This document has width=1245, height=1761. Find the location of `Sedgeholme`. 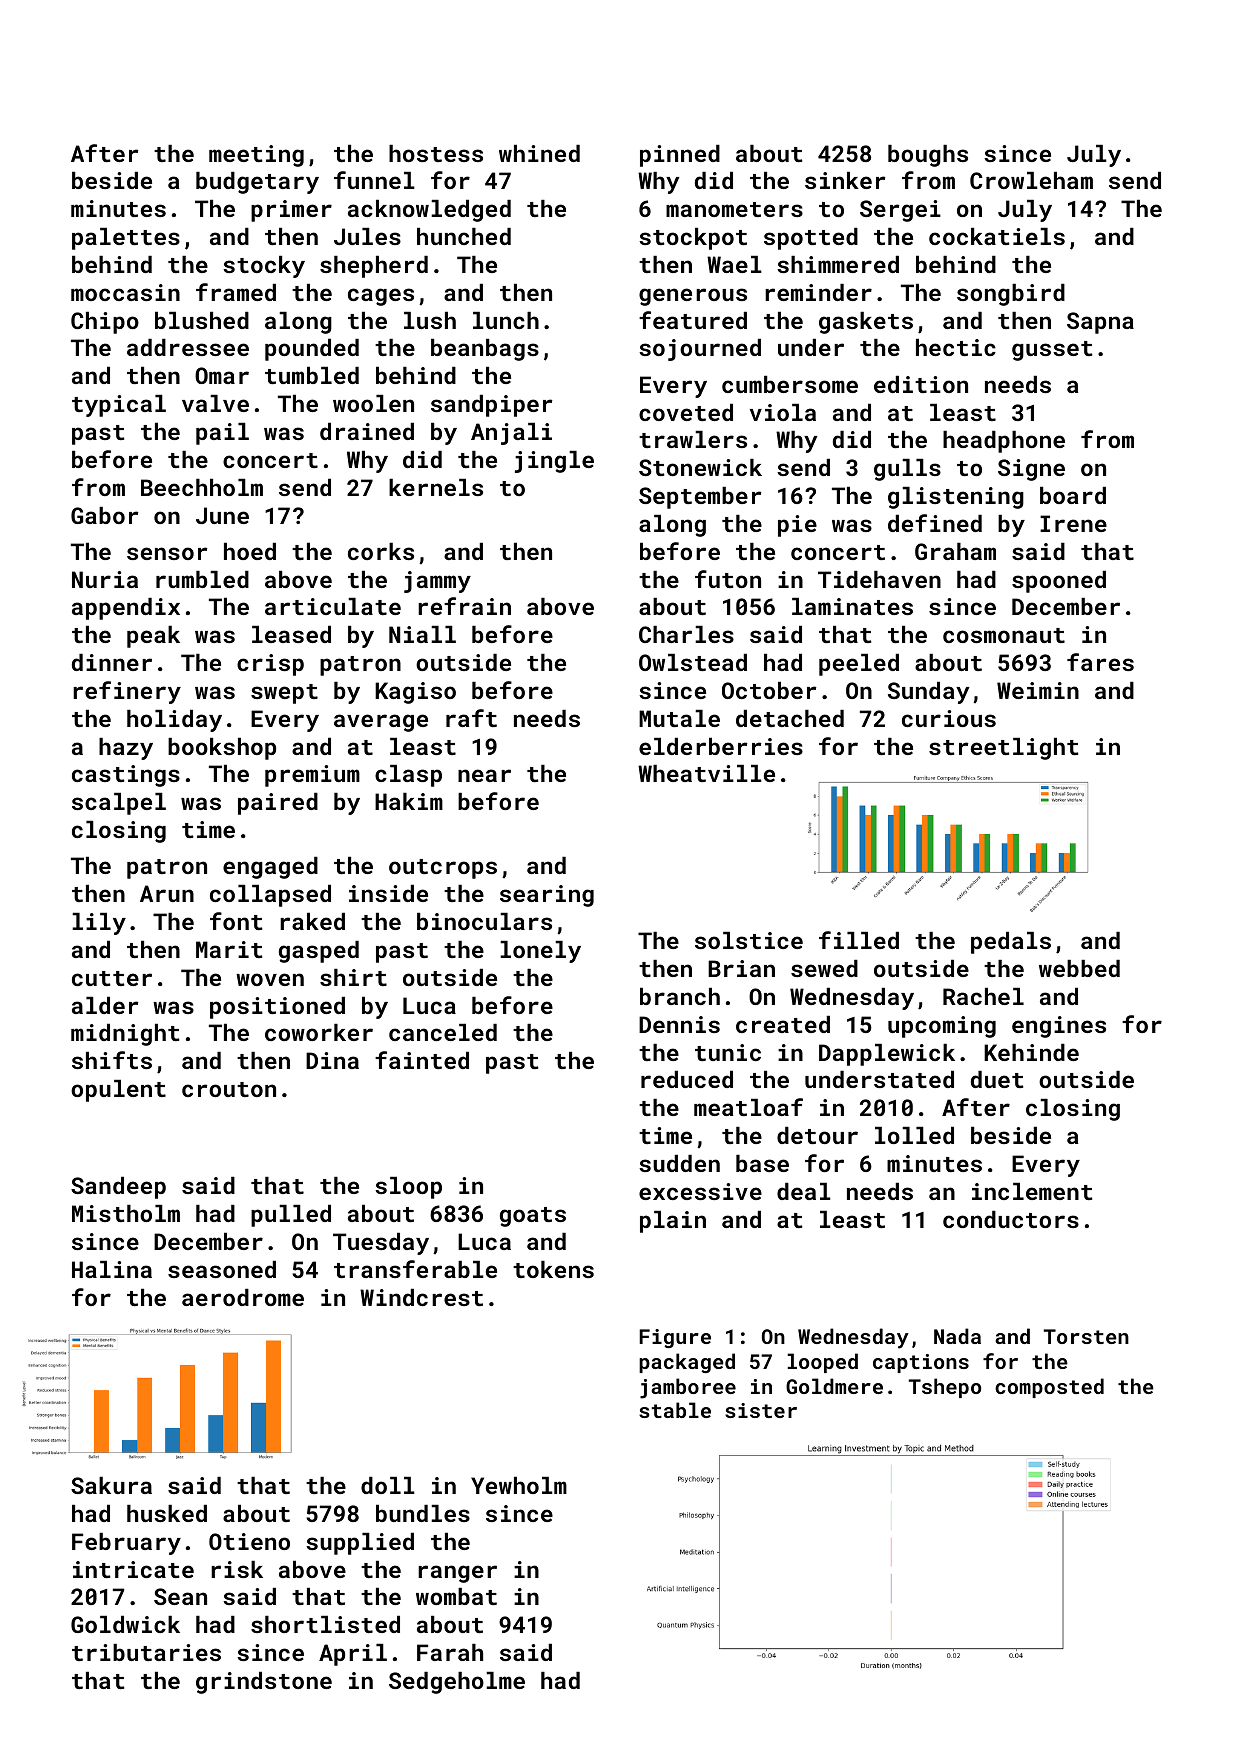

Sedgeholme is located at coordinates (457, 1683).
